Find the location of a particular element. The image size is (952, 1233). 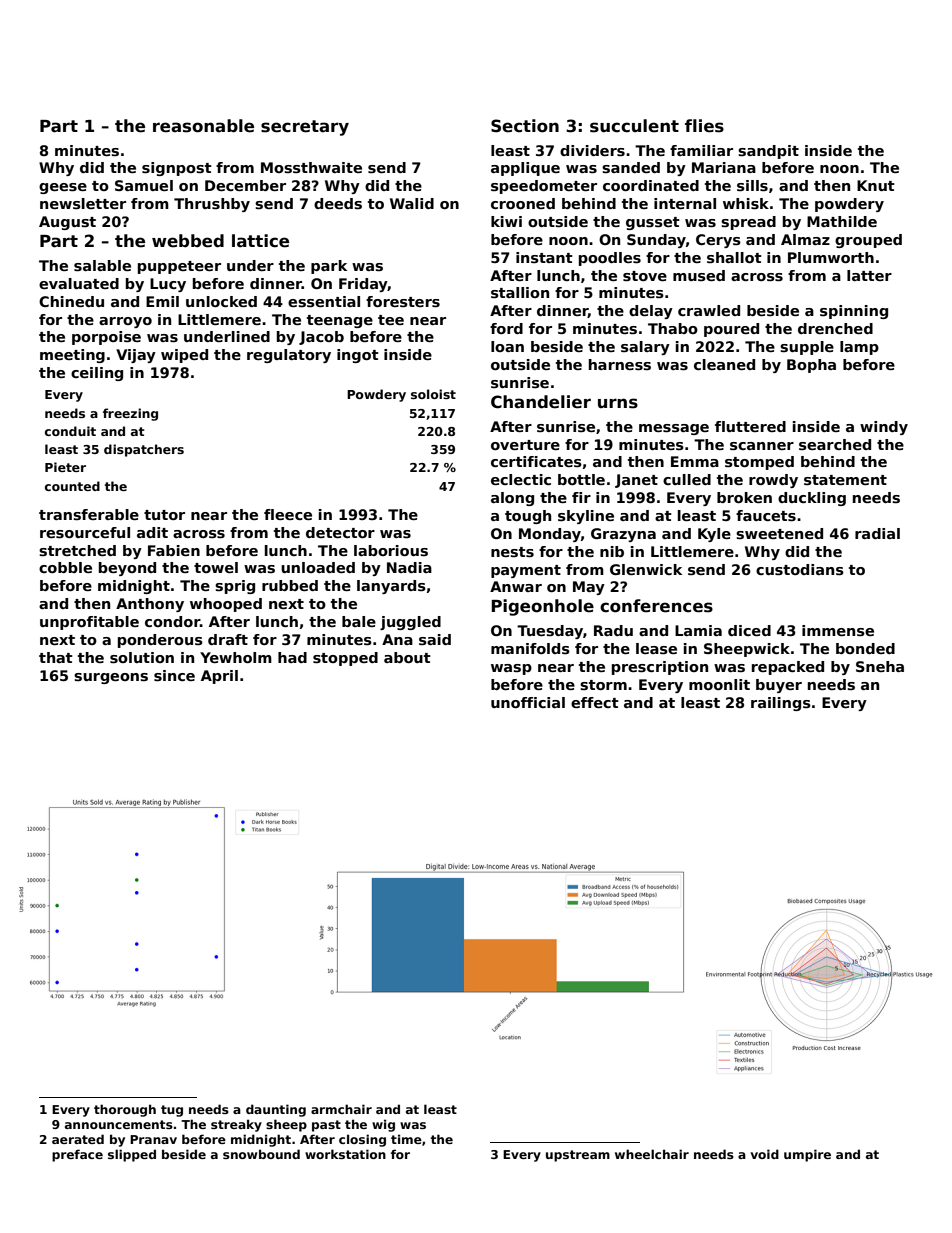

railings is located at coordinates (781, 704).
